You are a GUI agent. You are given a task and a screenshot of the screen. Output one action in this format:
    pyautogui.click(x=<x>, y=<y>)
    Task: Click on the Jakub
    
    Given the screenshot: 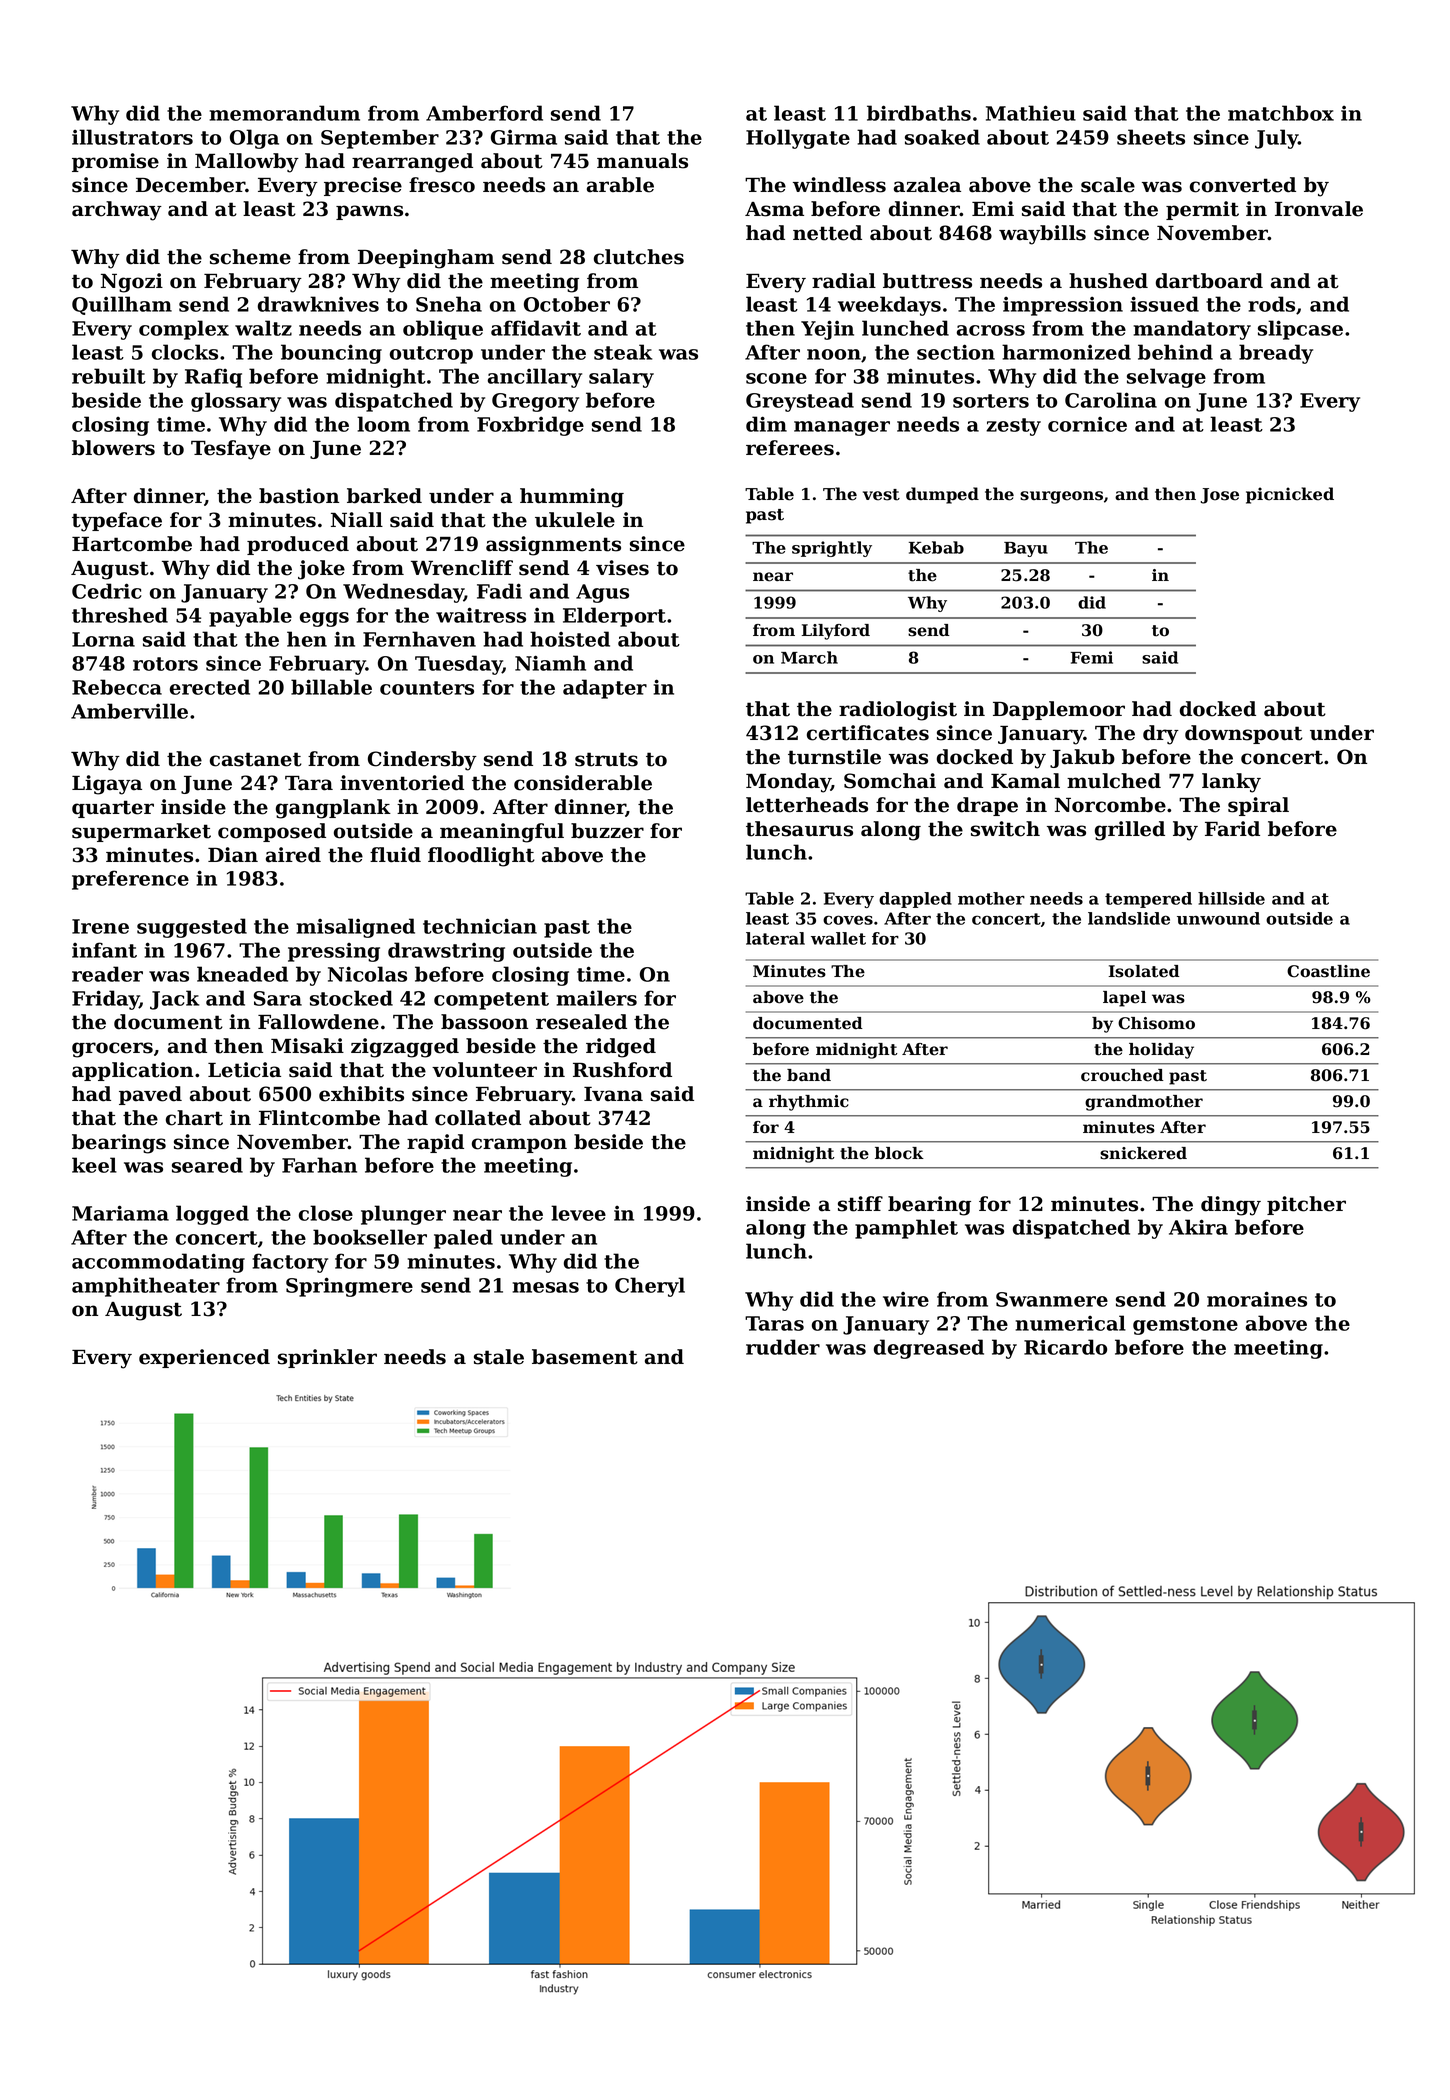 What is the action you would take?
    pyautogui.click(x=1082, y=758)
